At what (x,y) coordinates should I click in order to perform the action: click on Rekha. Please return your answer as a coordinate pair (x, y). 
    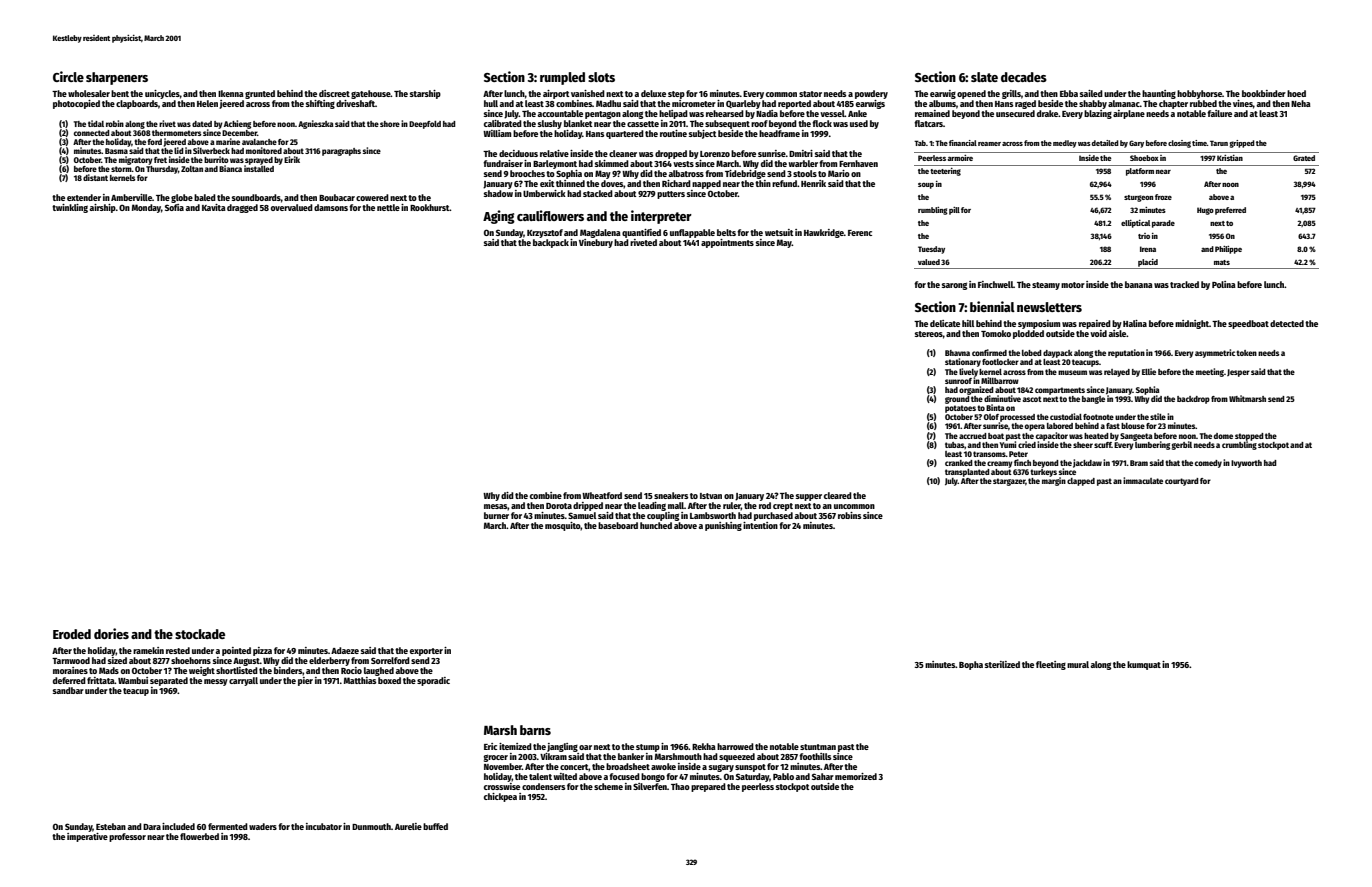
    Looking at the image, I should click on (704, 746).
